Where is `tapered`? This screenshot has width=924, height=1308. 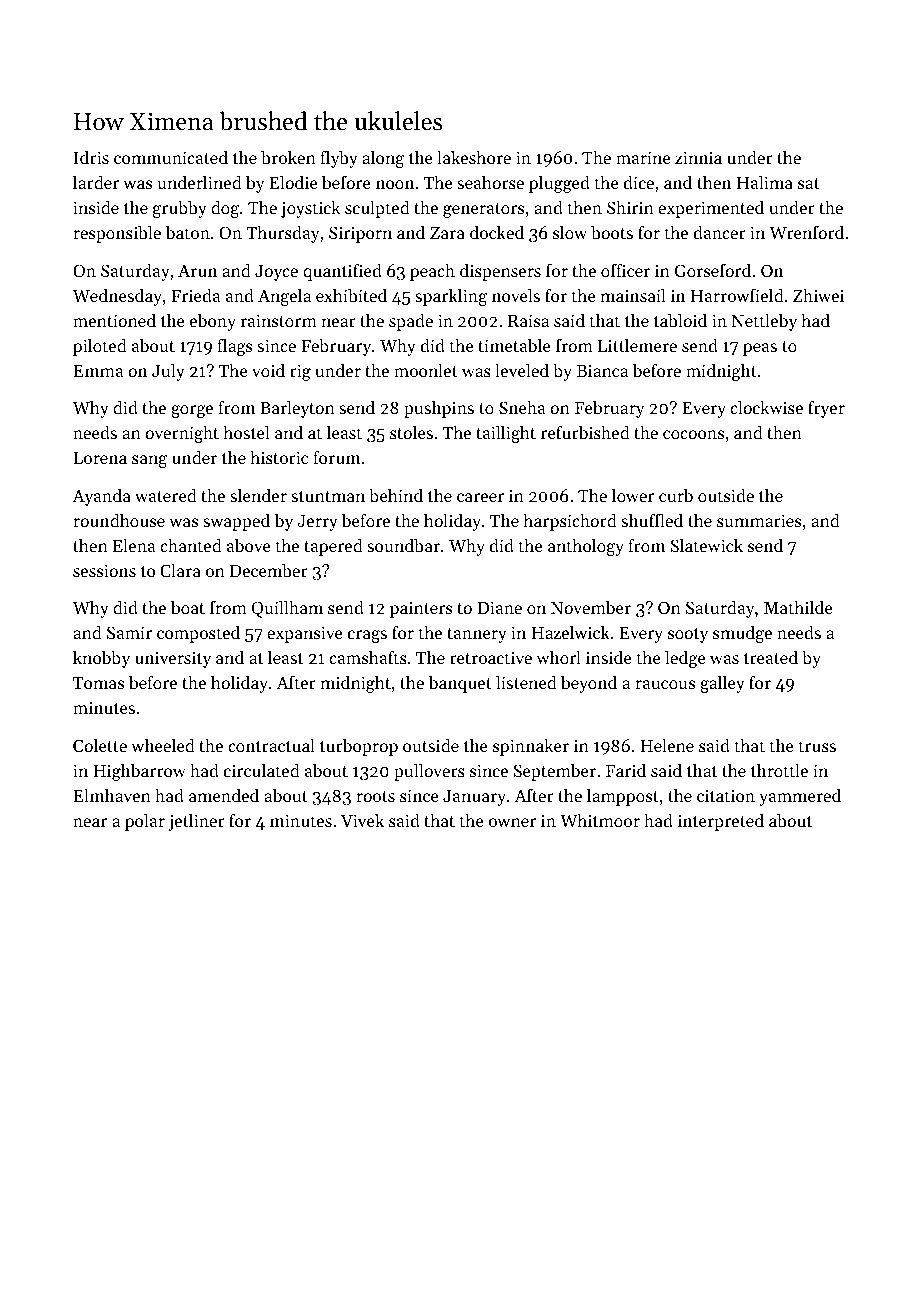
tapered is located at coordinates (333, 547).
